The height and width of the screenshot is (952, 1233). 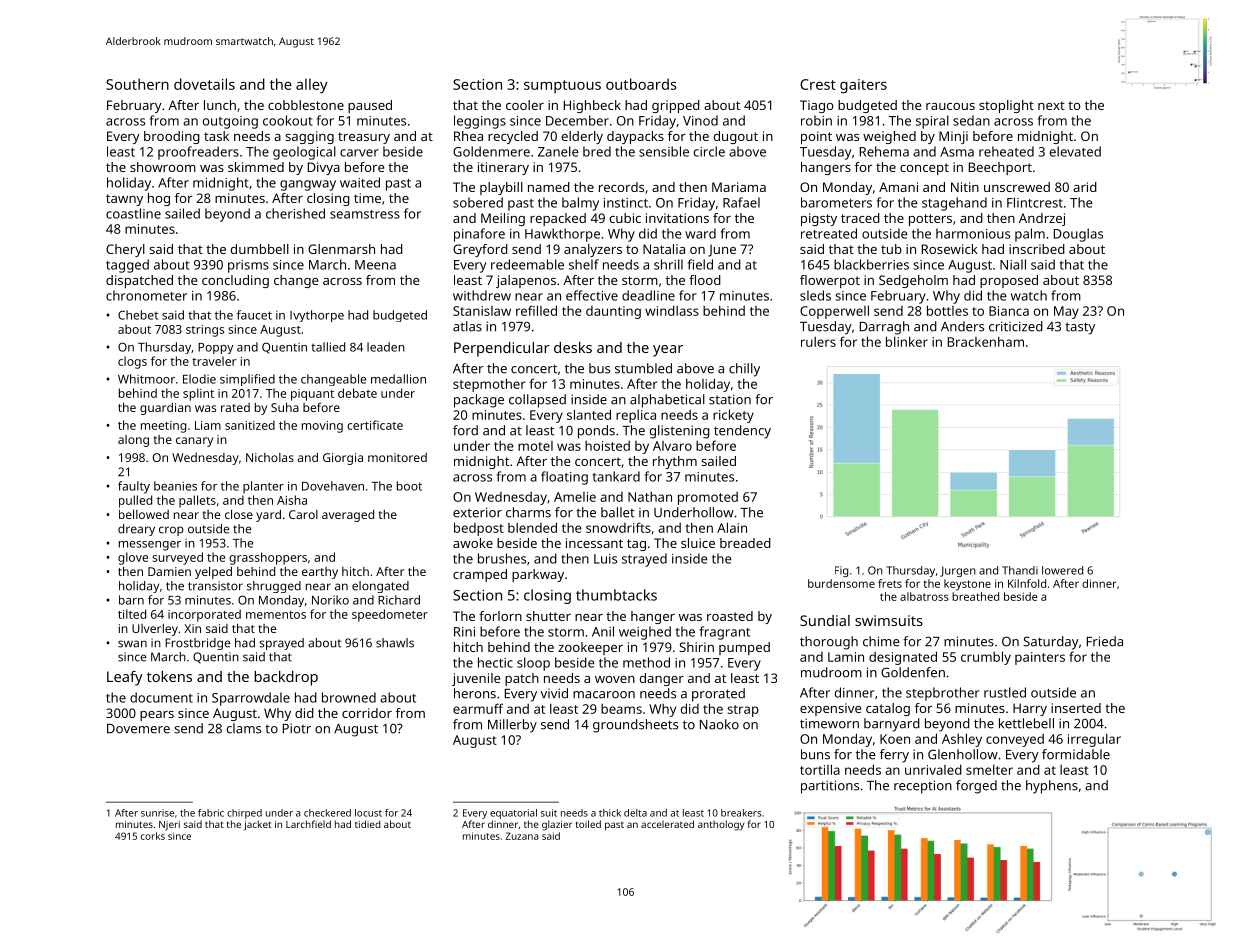 What do you see at coordinates (884, 151) in the screenshot?
I see `Rehema` at bounding box center [884, 151].
